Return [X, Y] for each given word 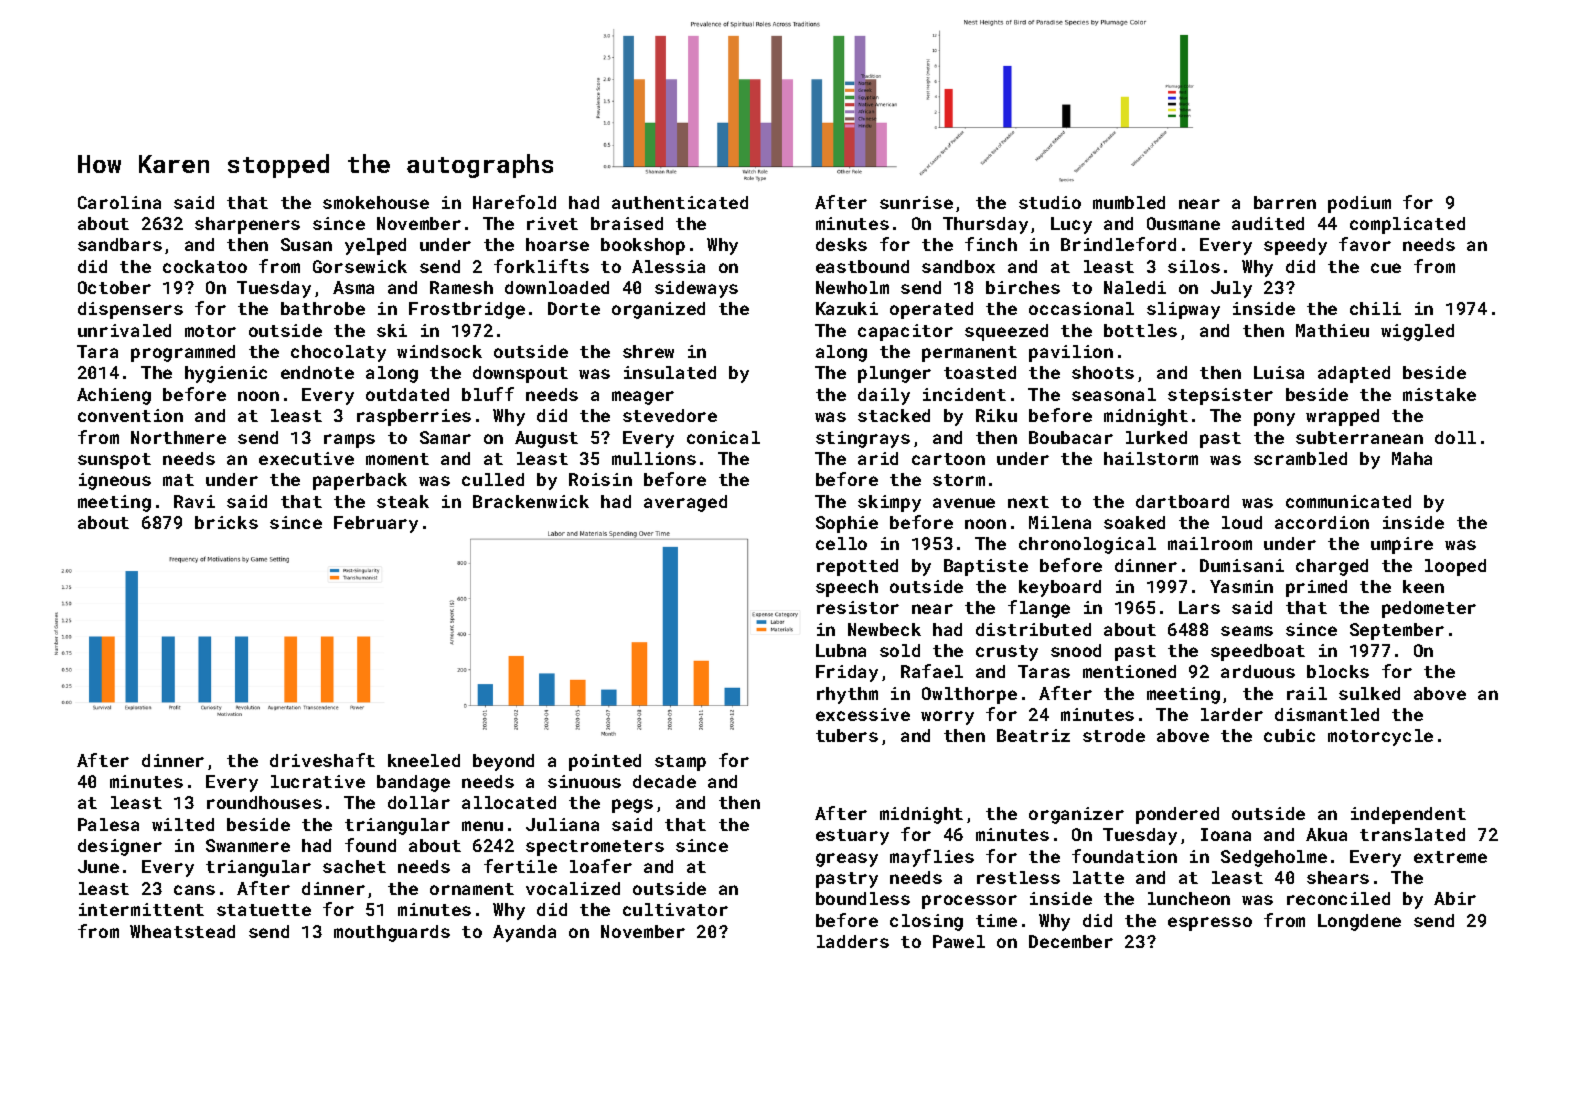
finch [991, 244]
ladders [853, 941]
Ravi [194, 501]
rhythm [847, 695]
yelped [375, 246]
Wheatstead [182, 931]
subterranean [1359, 437]
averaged [685, 503]
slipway [1183, 310]
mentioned [1129, 671]
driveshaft [322, 760]
